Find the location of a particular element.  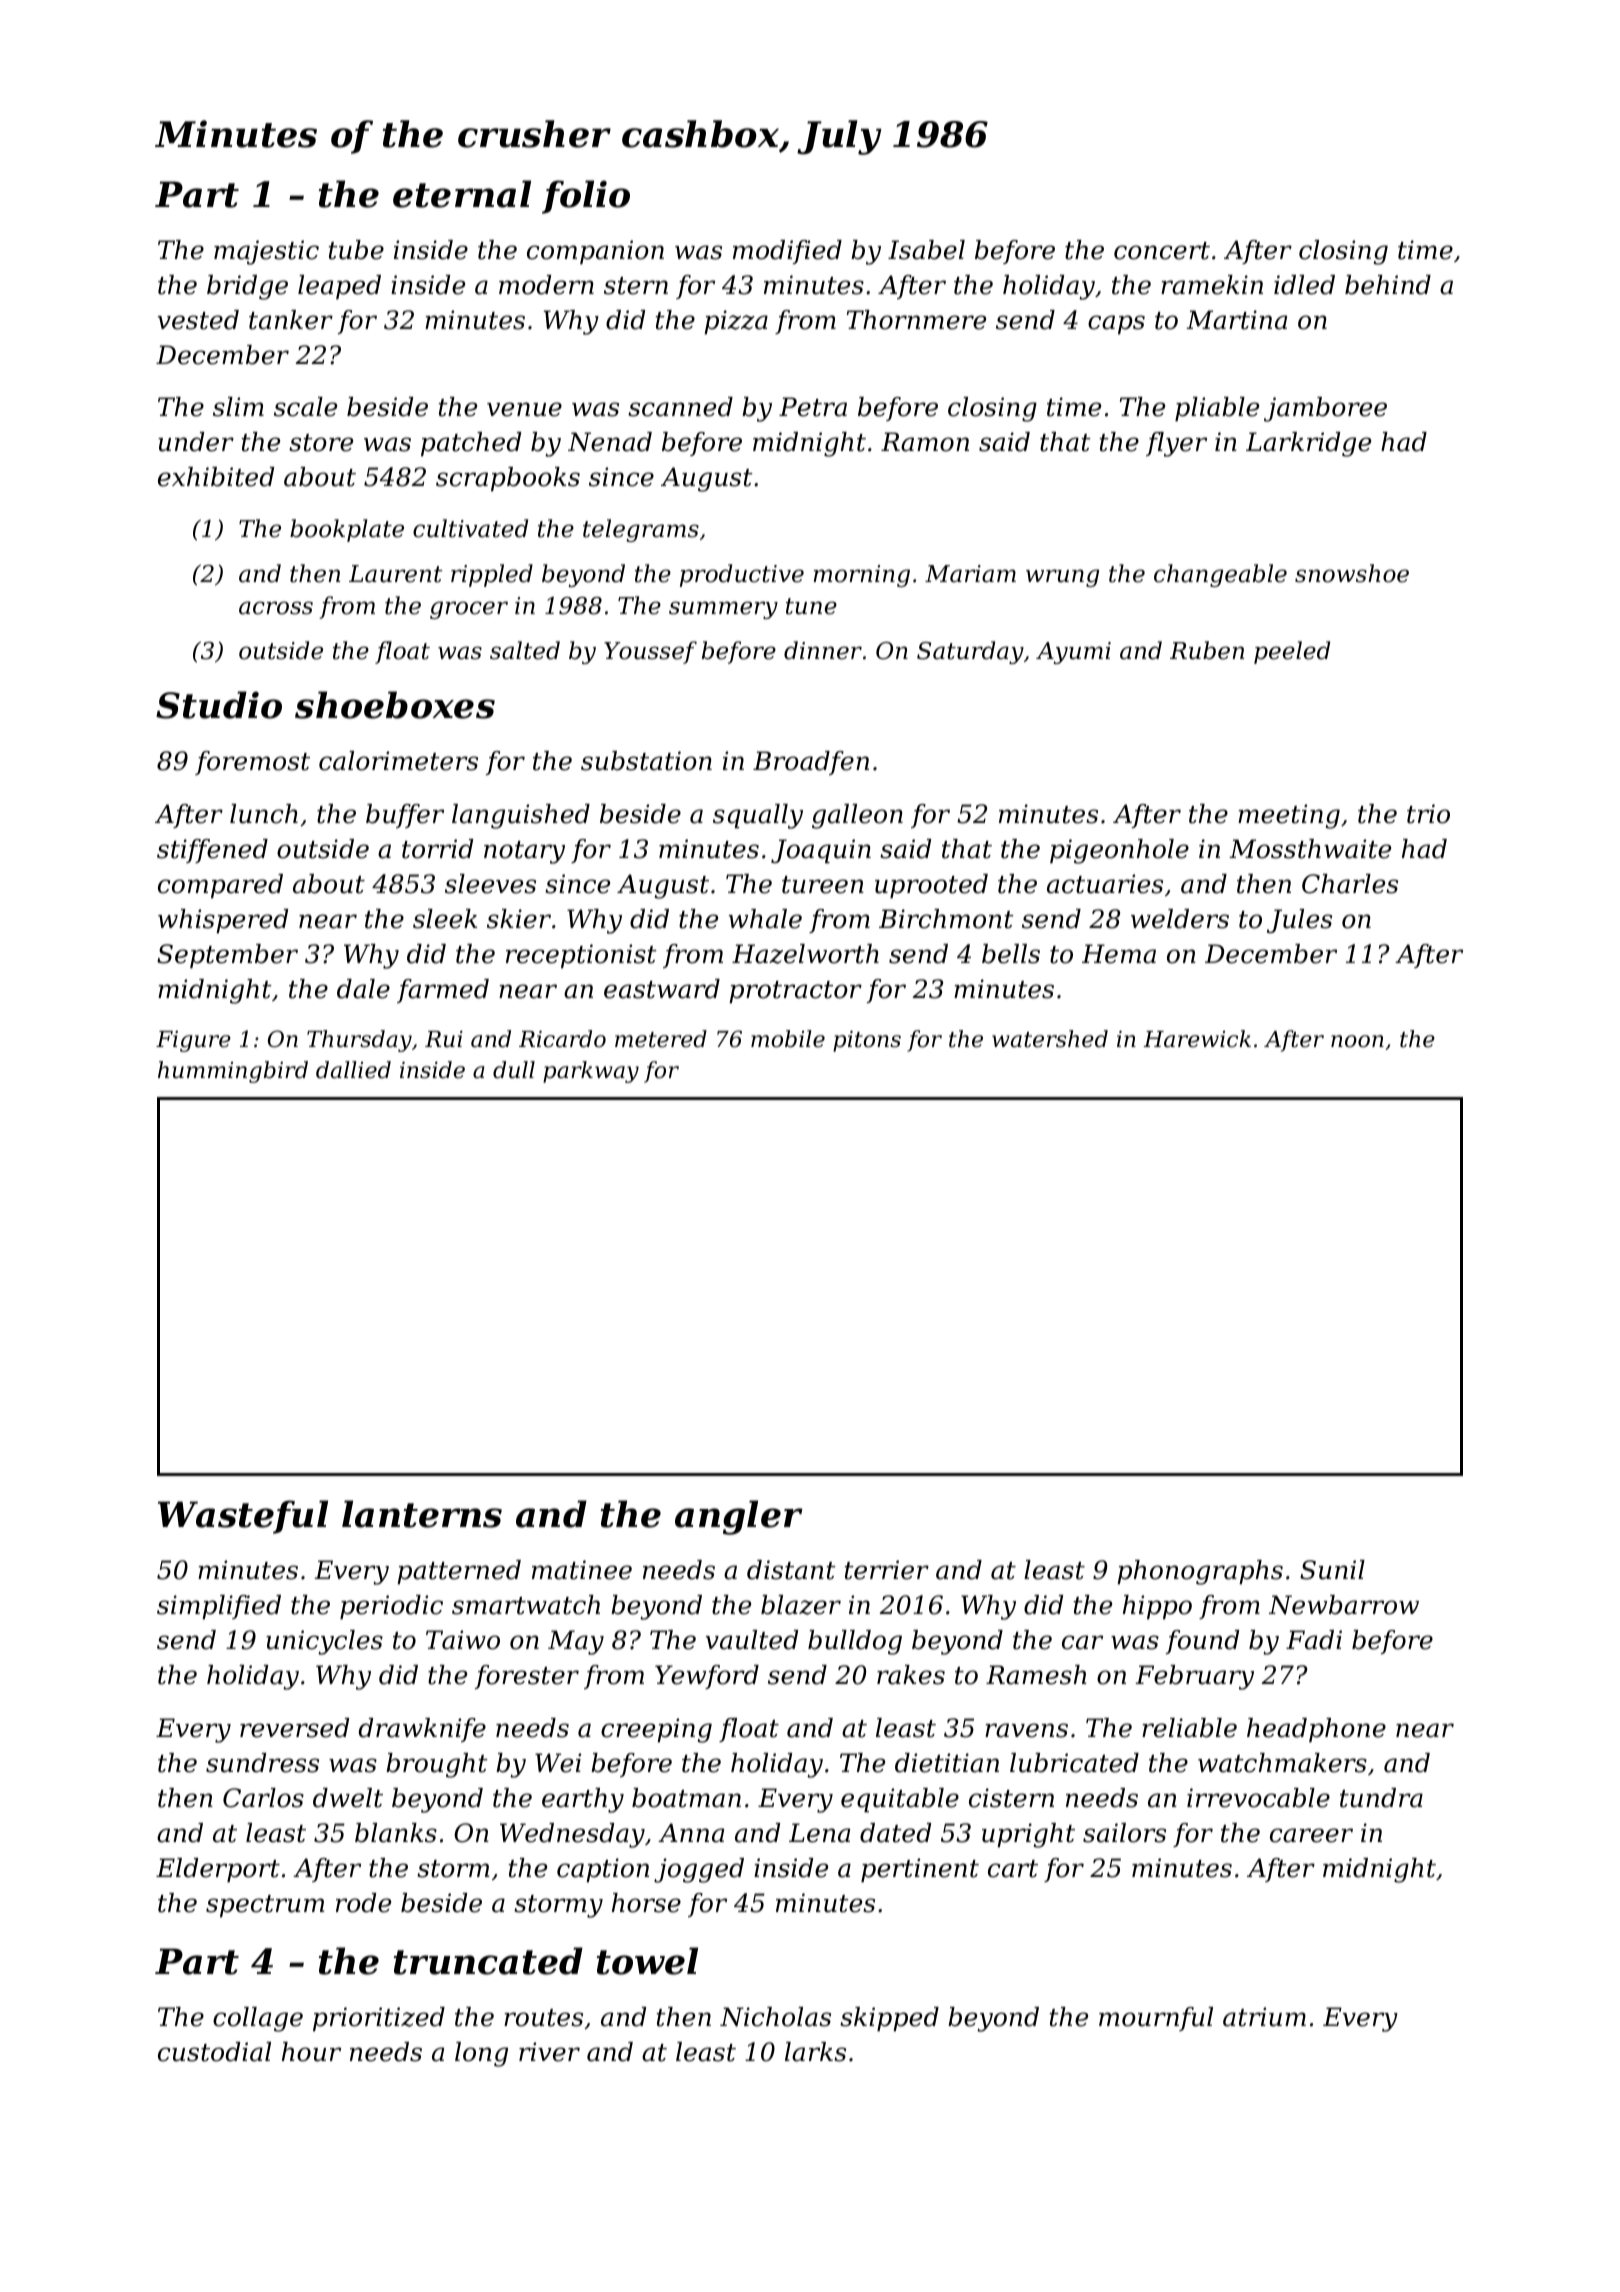

languished is located at coordinates (521, 816).
